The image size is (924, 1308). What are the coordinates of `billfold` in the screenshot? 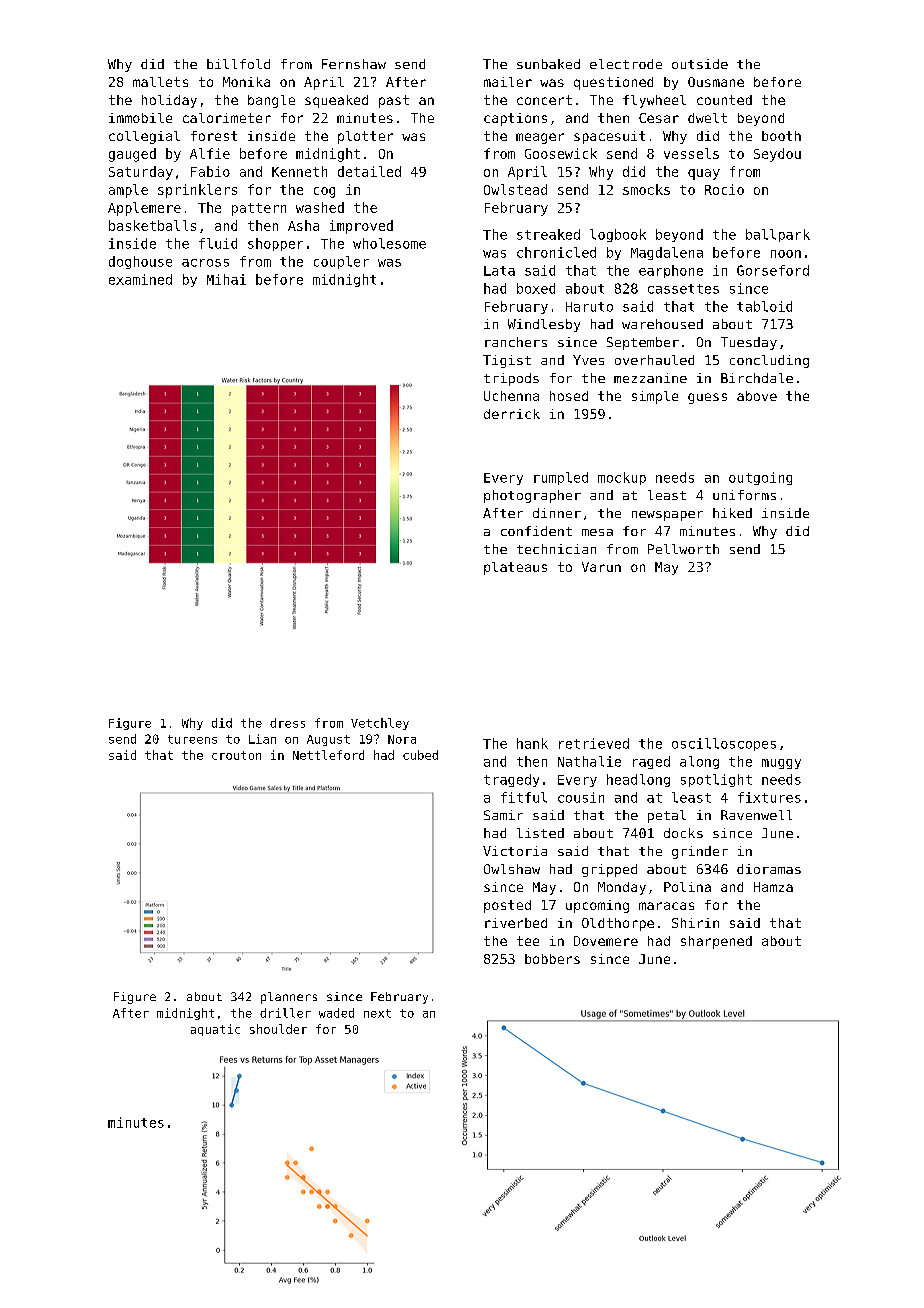 It's located at (238, 64).
